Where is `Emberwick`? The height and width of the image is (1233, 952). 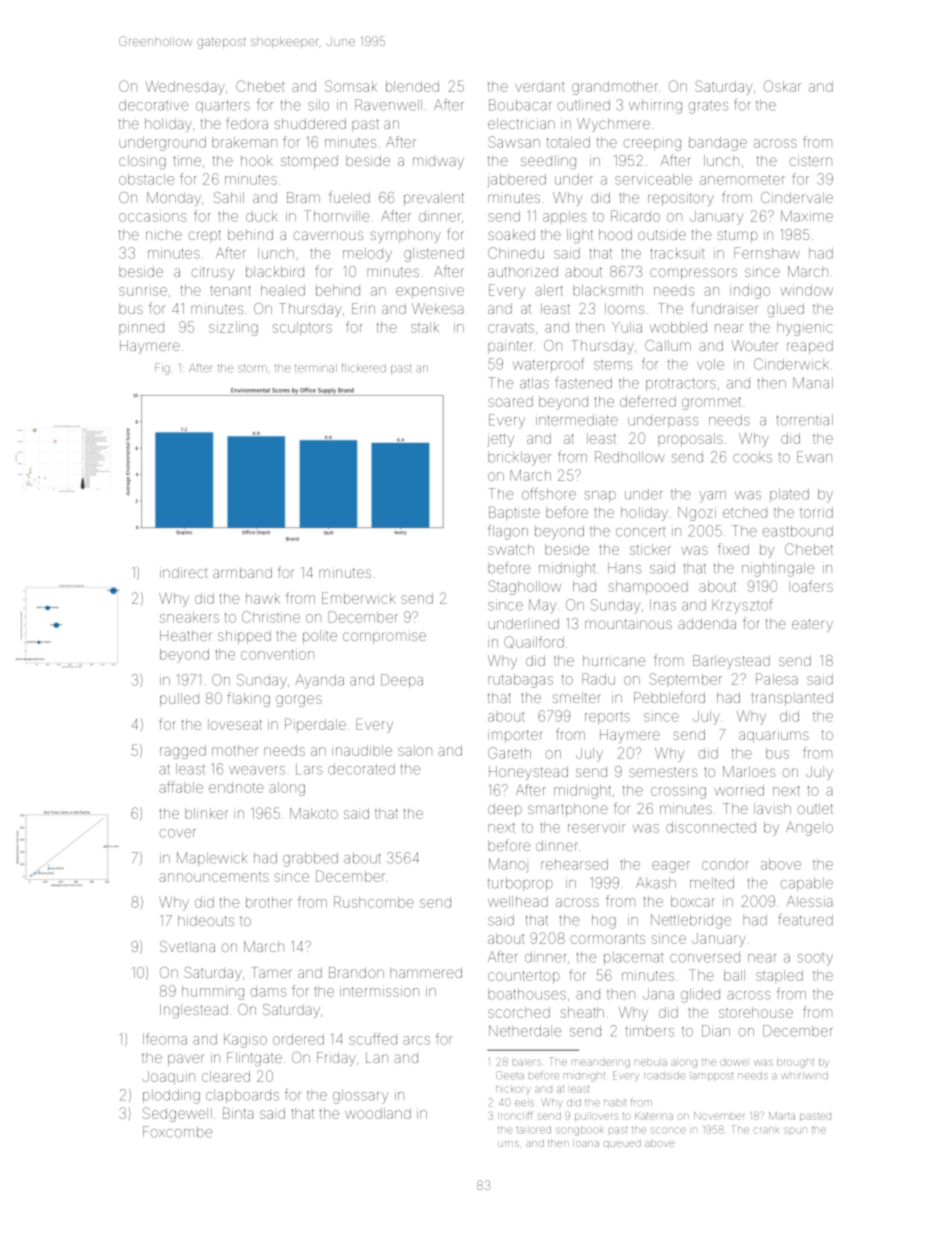
Emberwick is located at coordinates (358, 598).
